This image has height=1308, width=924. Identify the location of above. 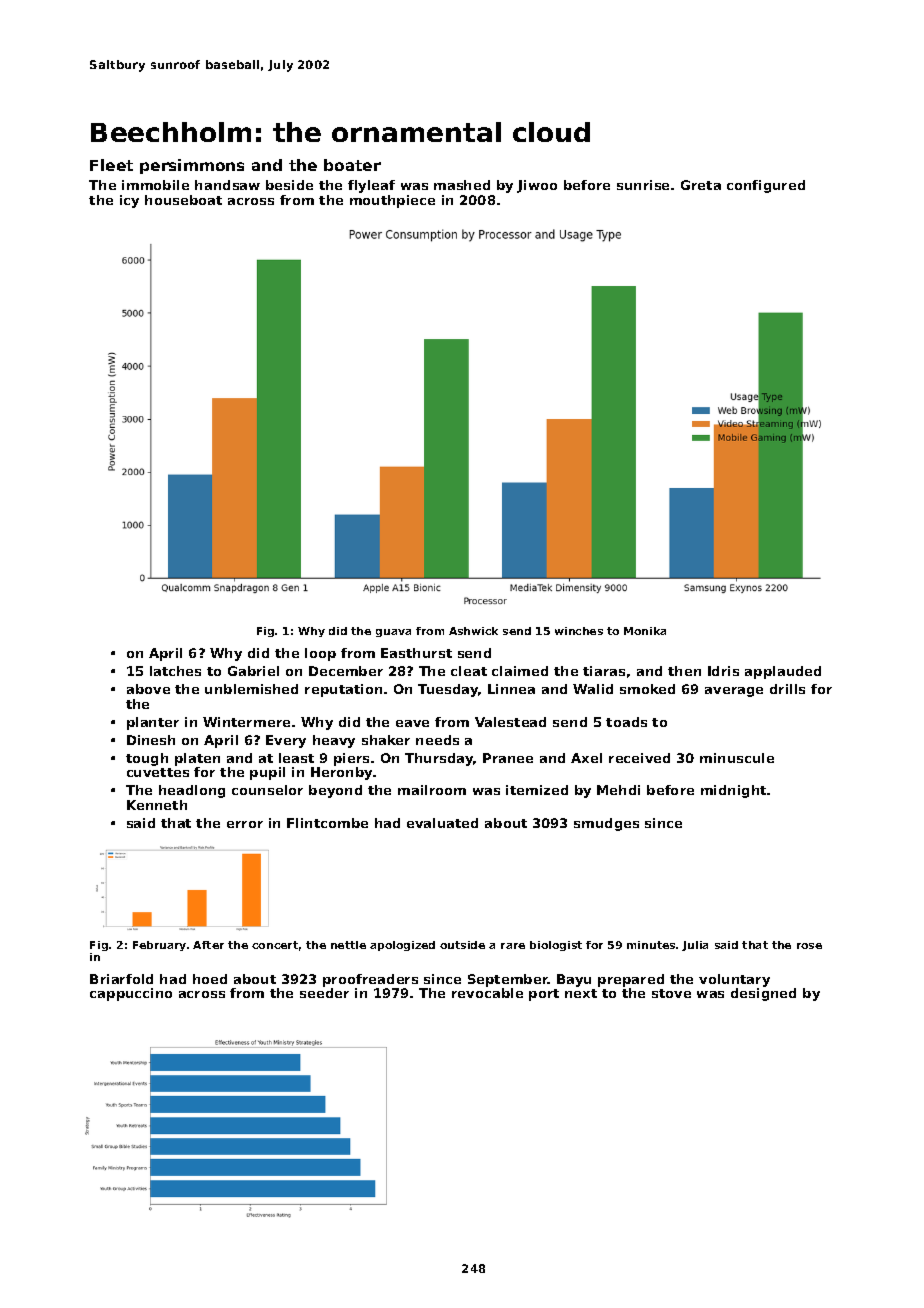
(148, 689).
